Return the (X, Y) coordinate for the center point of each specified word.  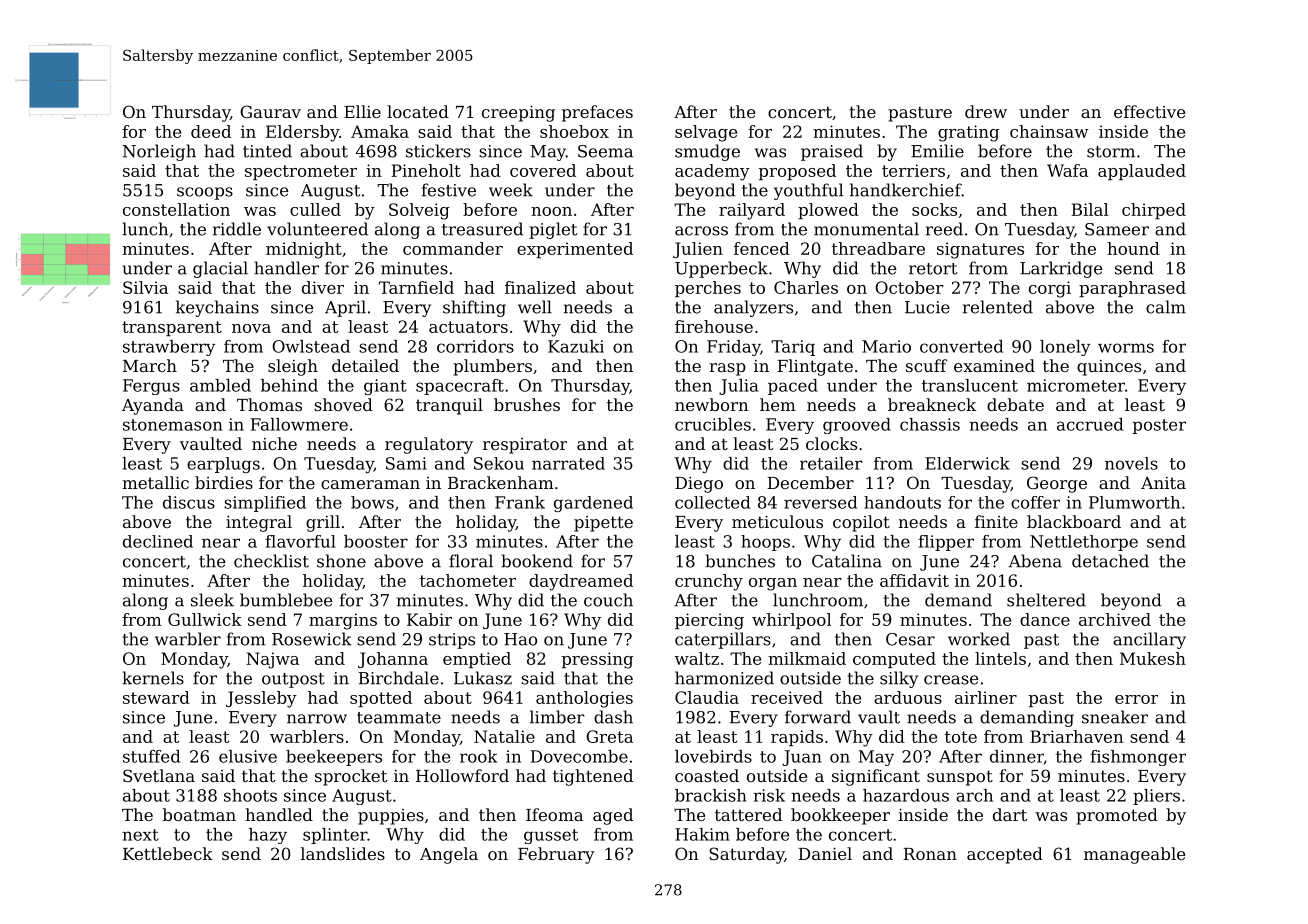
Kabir (429, 619)
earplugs (223, 465)
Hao (520, 639)
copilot (861, 523)
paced (793, 387)
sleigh (293, 367)
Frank (520, 502)
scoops (205, 193)
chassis (930, 424)
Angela (449, 855)
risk (769, 795)
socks (934, 209)
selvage (706, 133)
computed (894, 660)
